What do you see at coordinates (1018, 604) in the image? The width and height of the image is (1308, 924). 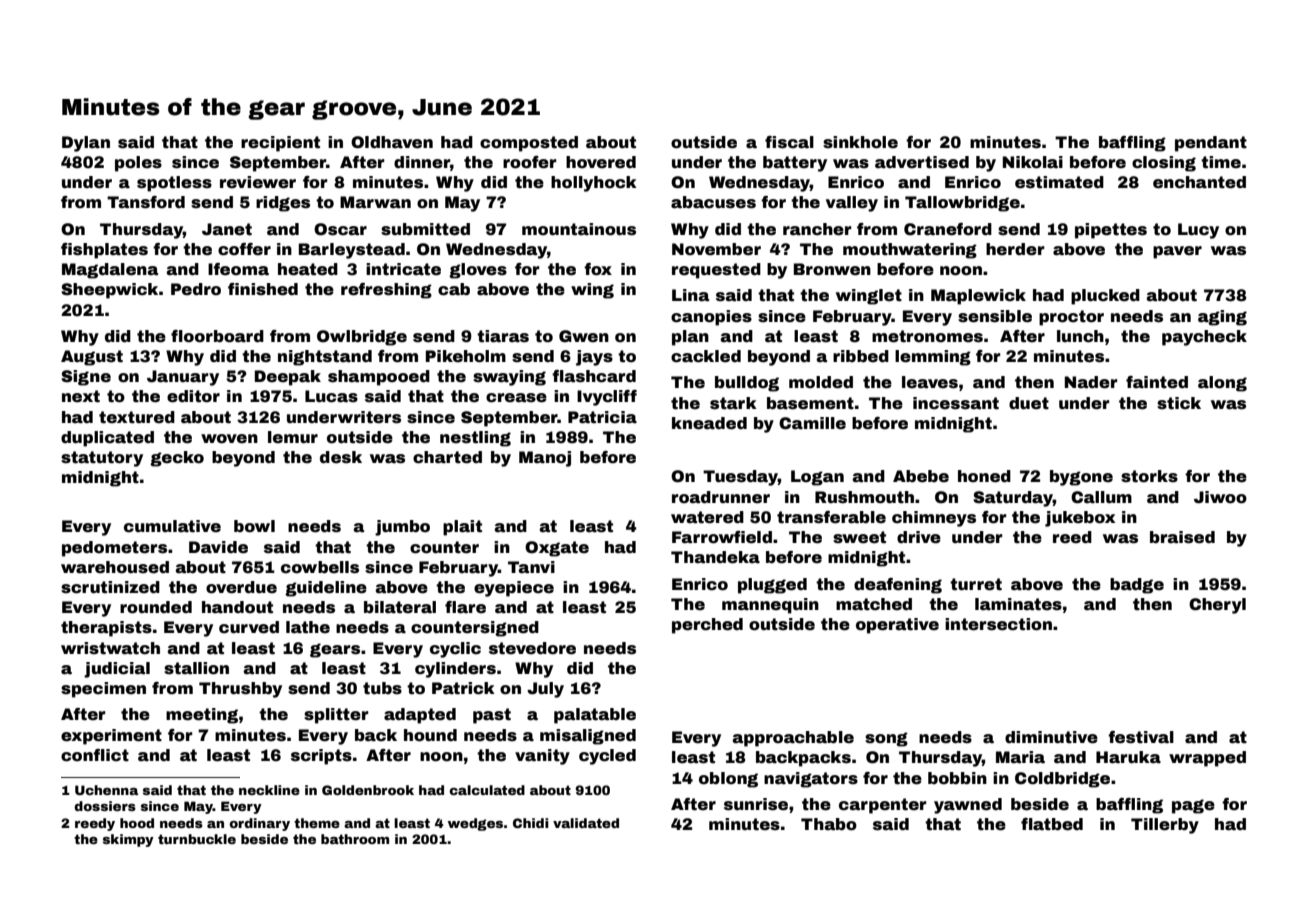 I see `laminates` at bounding box center [1018, 604].
